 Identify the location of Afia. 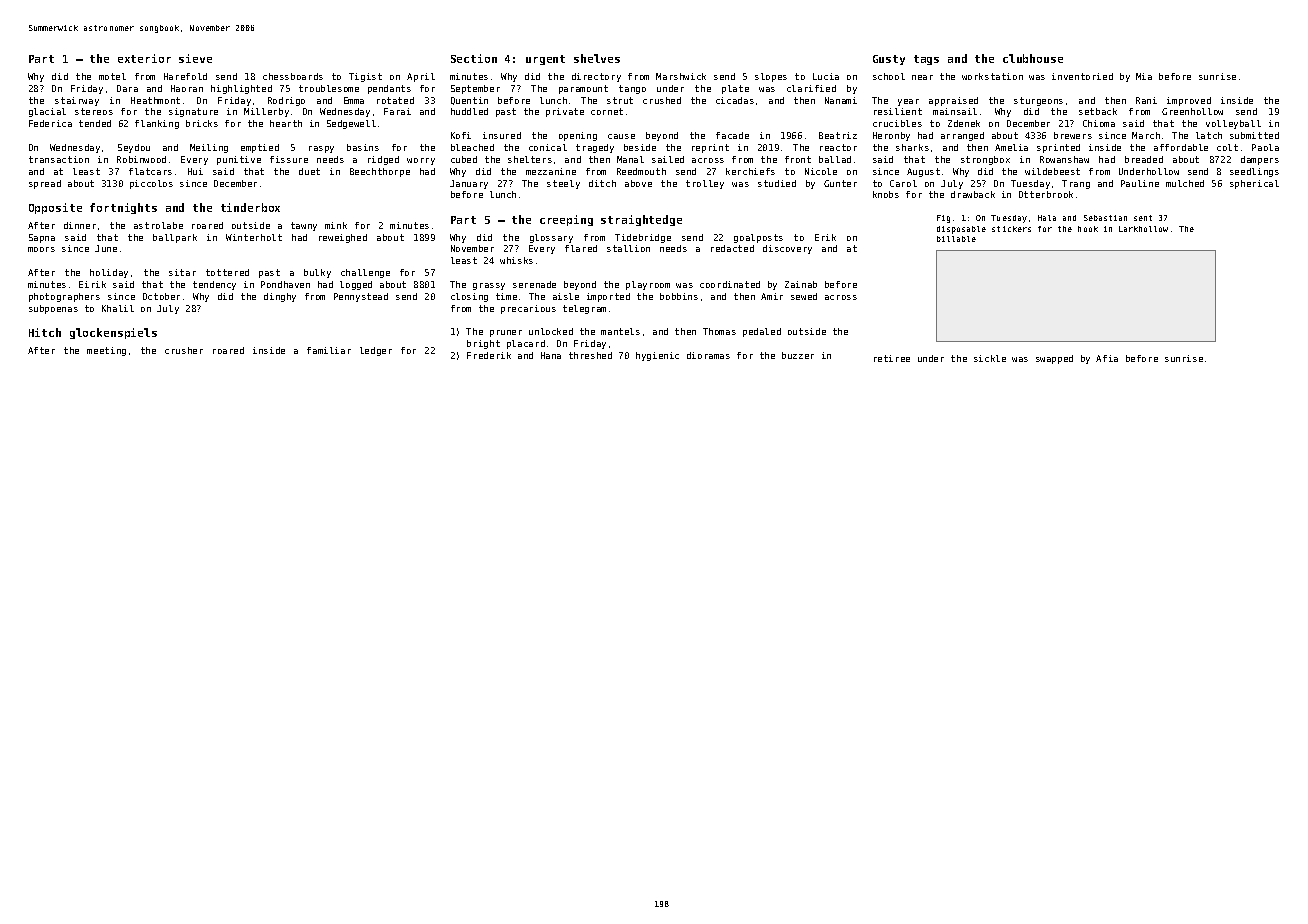
(1107, 358).
